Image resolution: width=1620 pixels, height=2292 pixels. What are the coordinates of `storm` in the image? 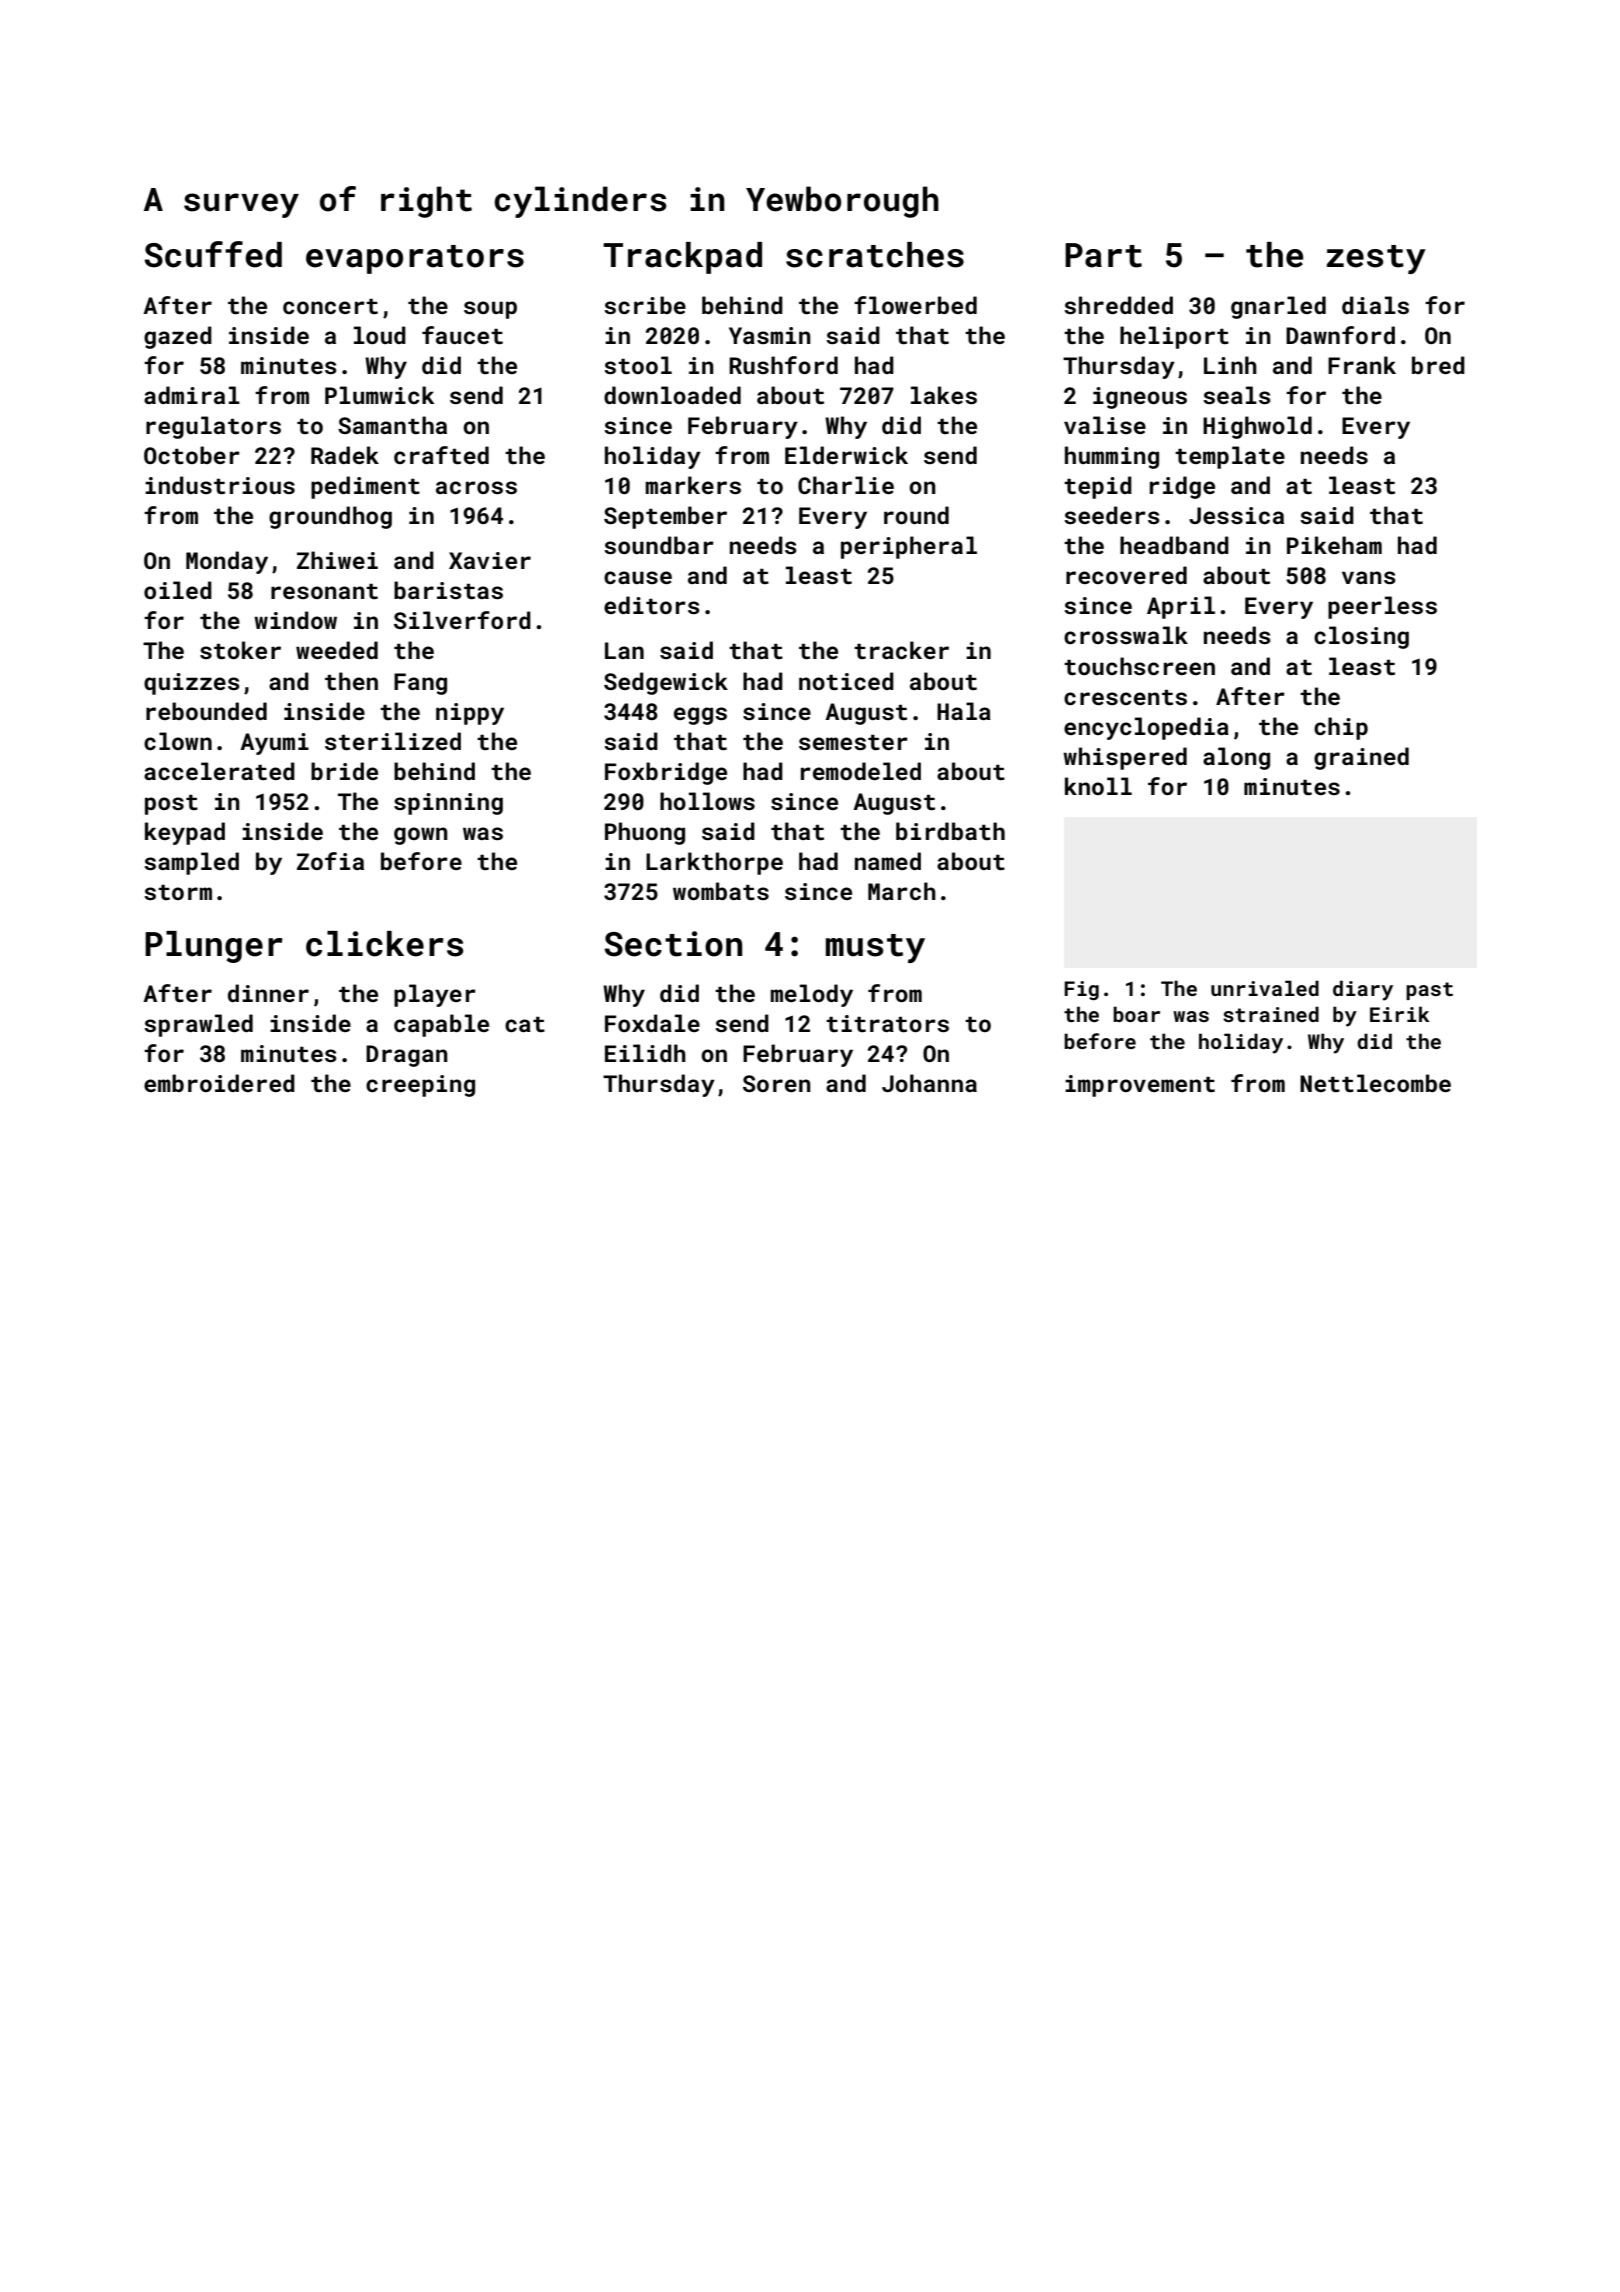 It's located at (178, 892).
